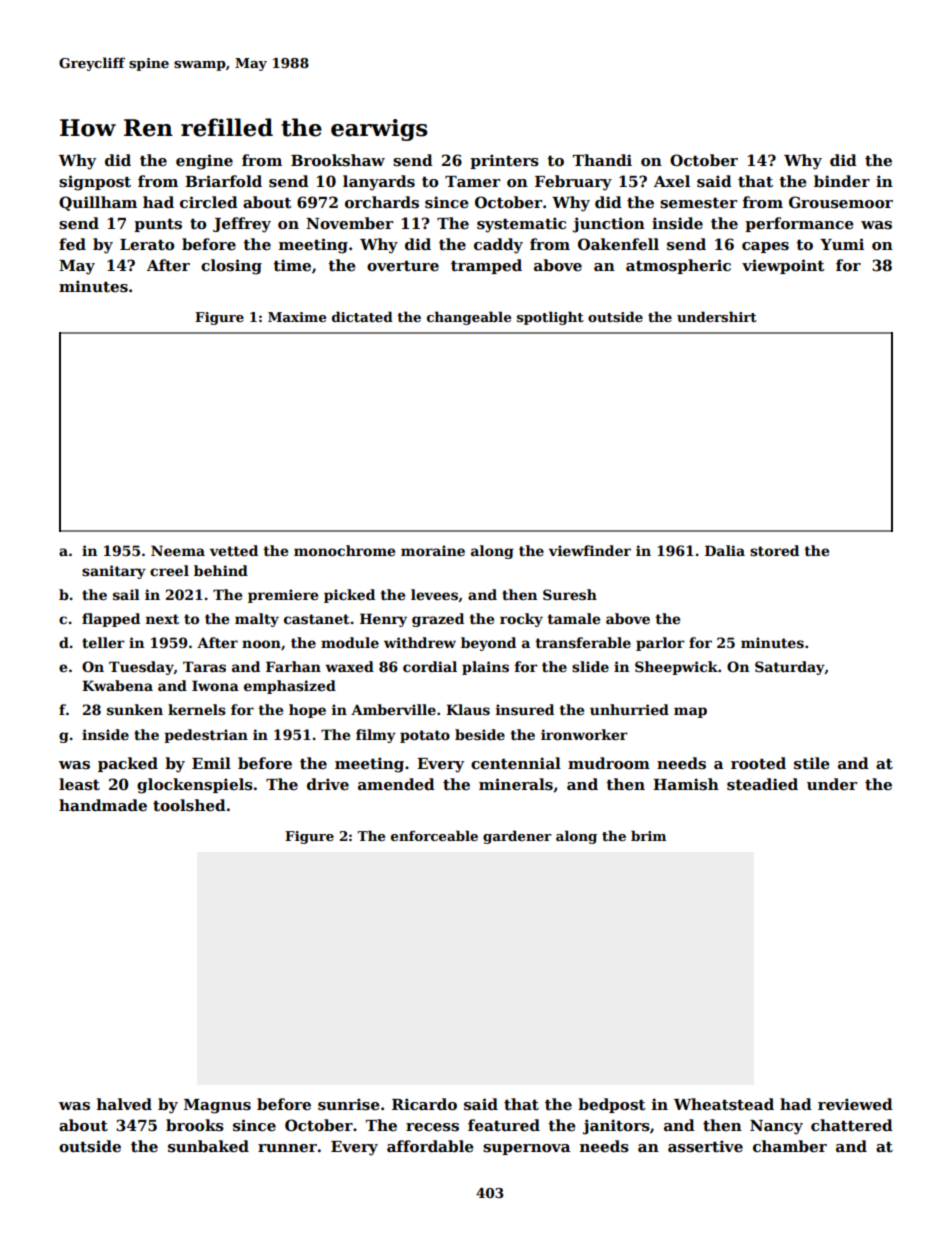 This page has width=952, height=1233. I want to click on map, so click(690, 712).
